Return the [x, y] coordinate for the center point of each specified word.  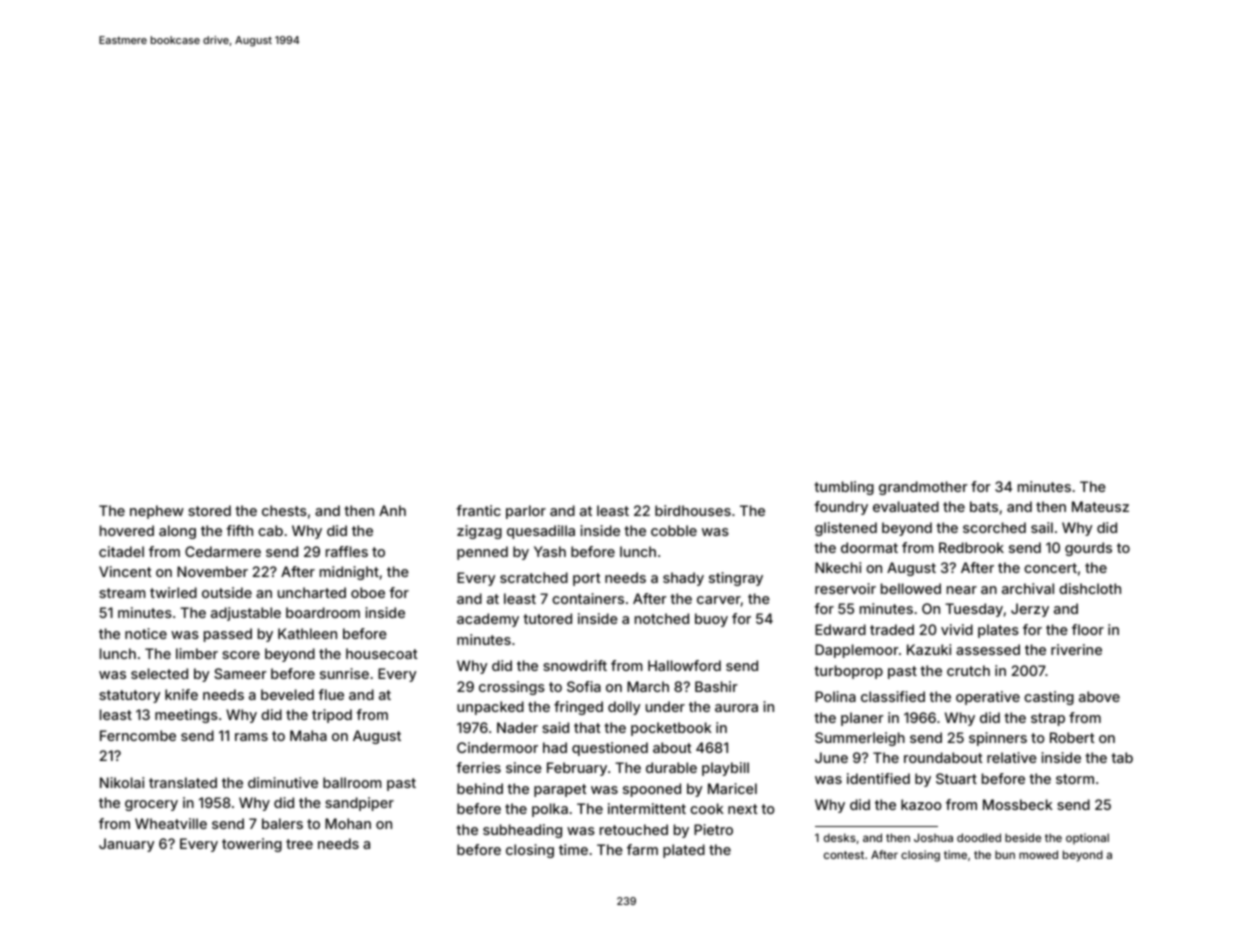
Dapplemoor [857, 651]
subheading [522, 831]
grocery [151, 805]
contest [844, 855]
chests [284, 510]
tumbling [844, 488]
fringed [578, 708]
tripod [332, 716]
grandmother [923, 488]
